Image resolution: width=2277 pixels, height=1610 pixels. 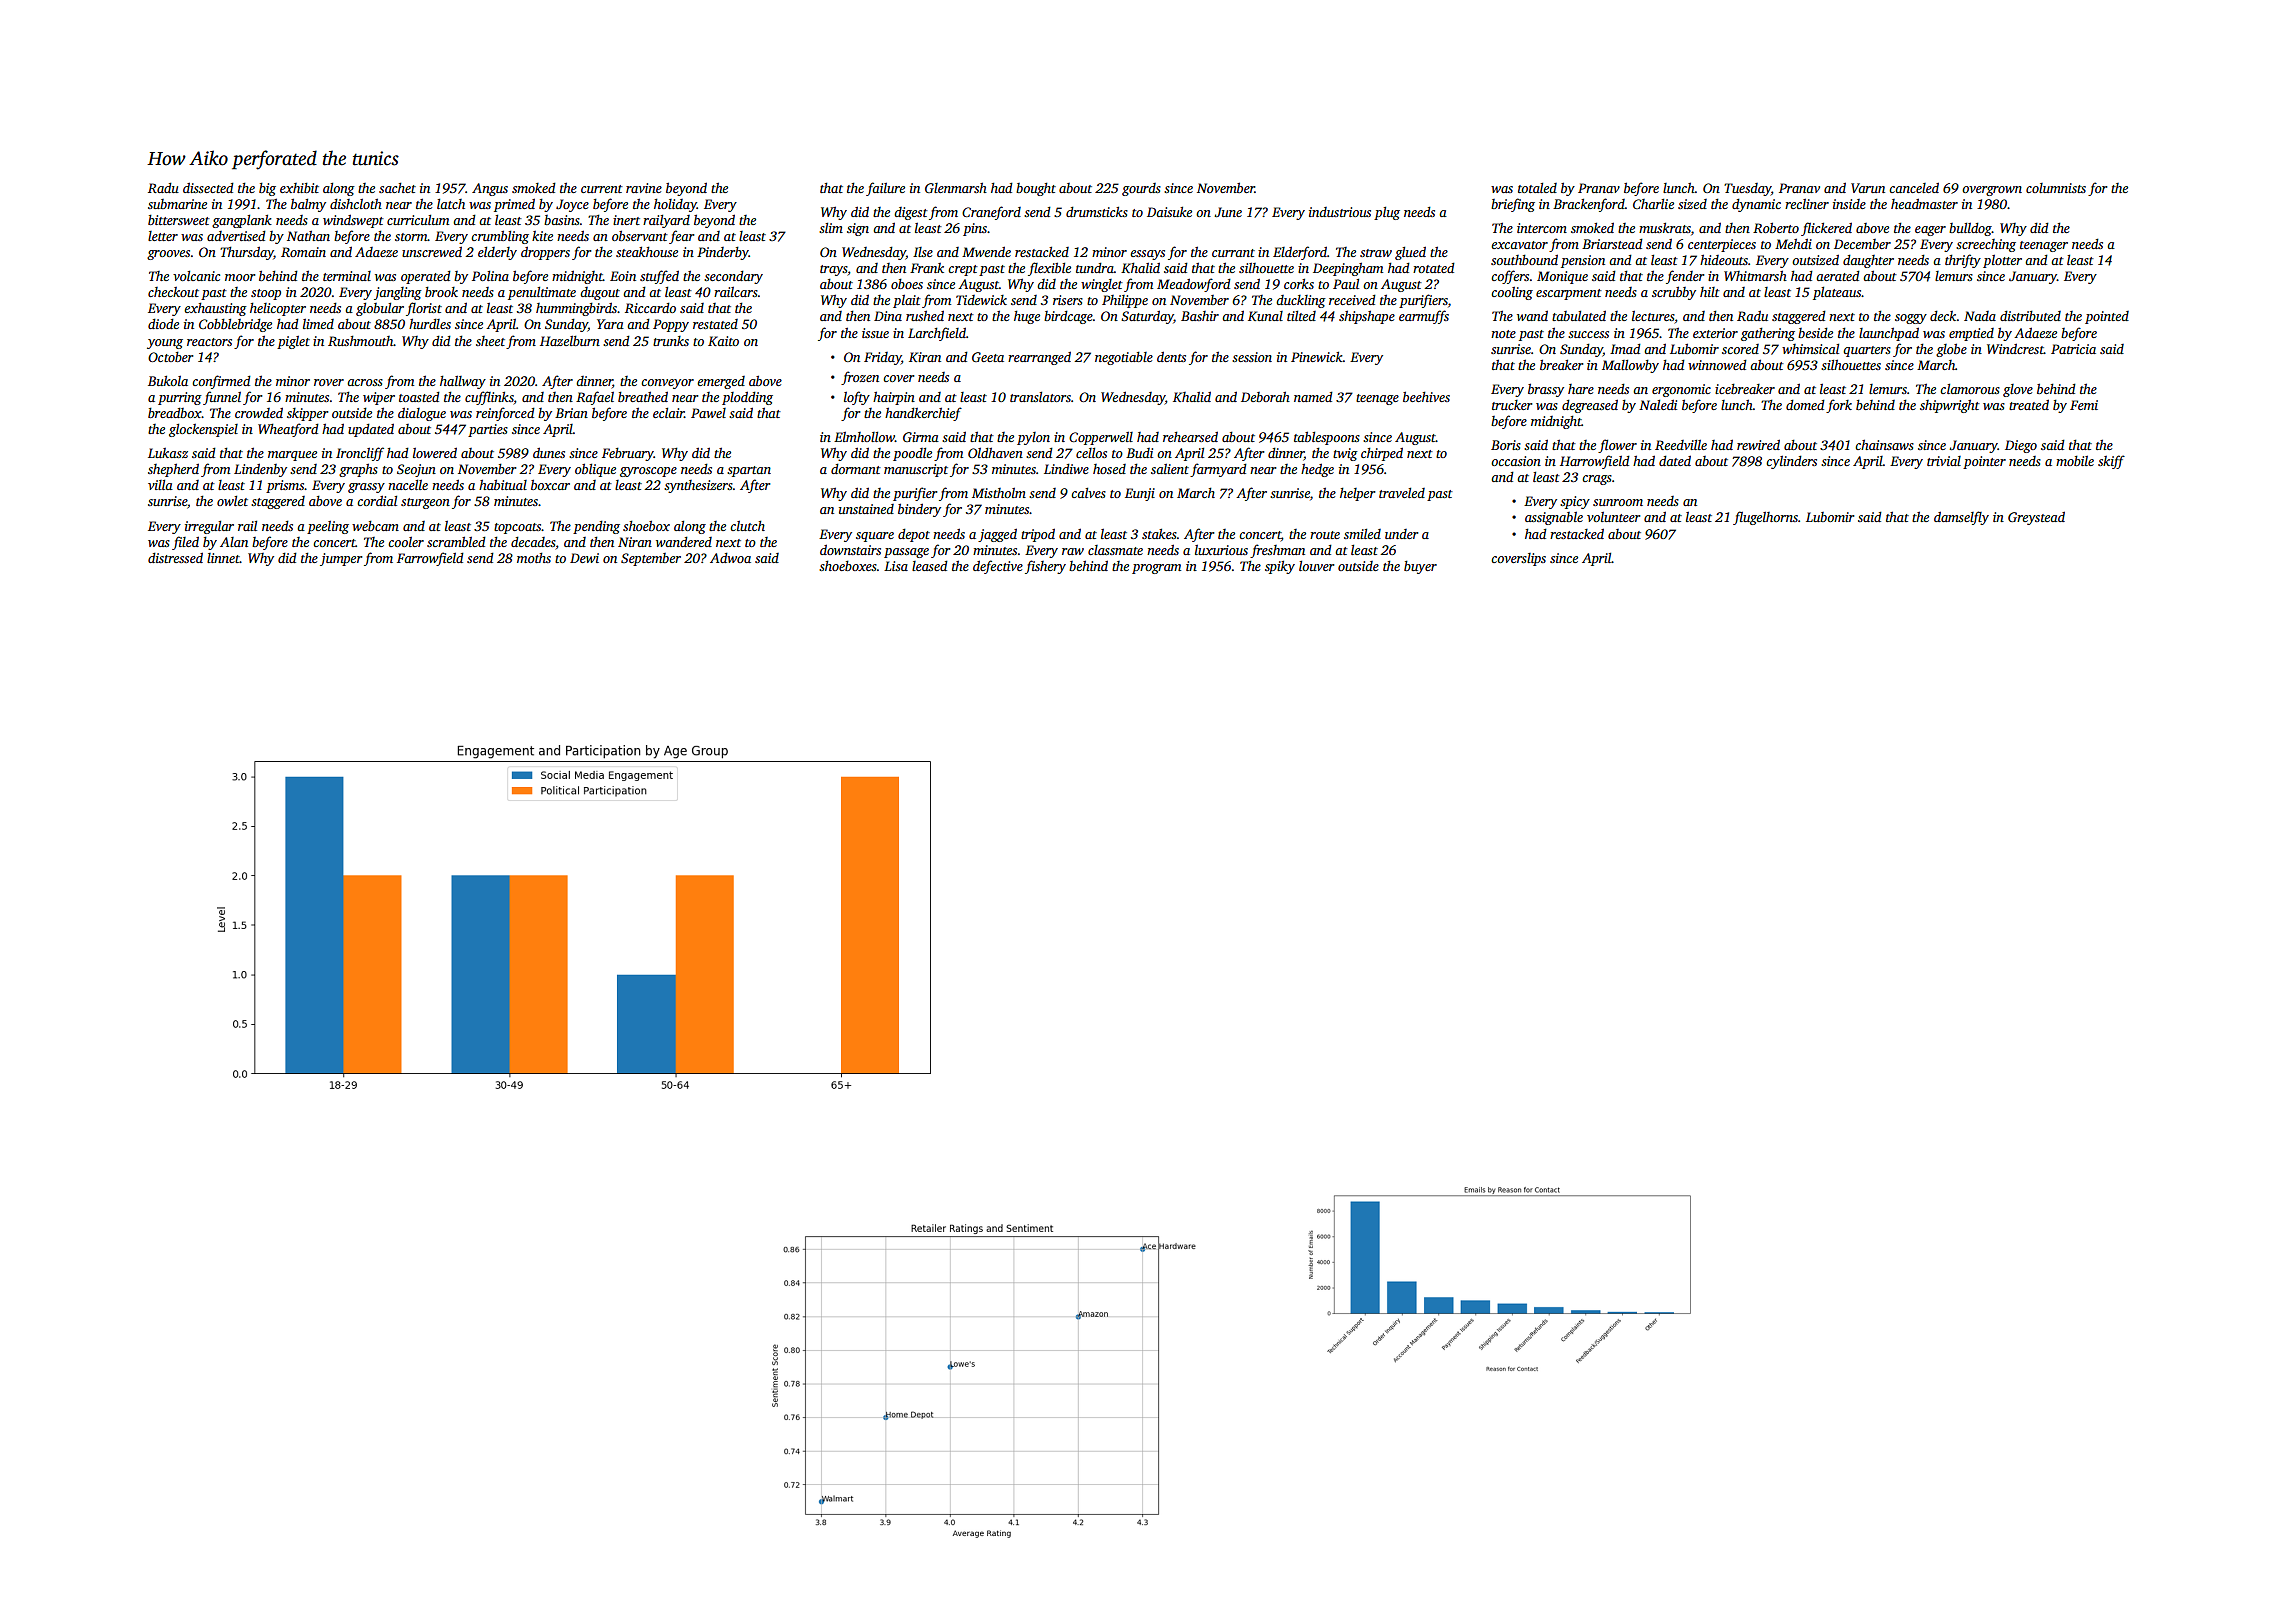 I want to click on eager, so click(x=1930, y=231).
